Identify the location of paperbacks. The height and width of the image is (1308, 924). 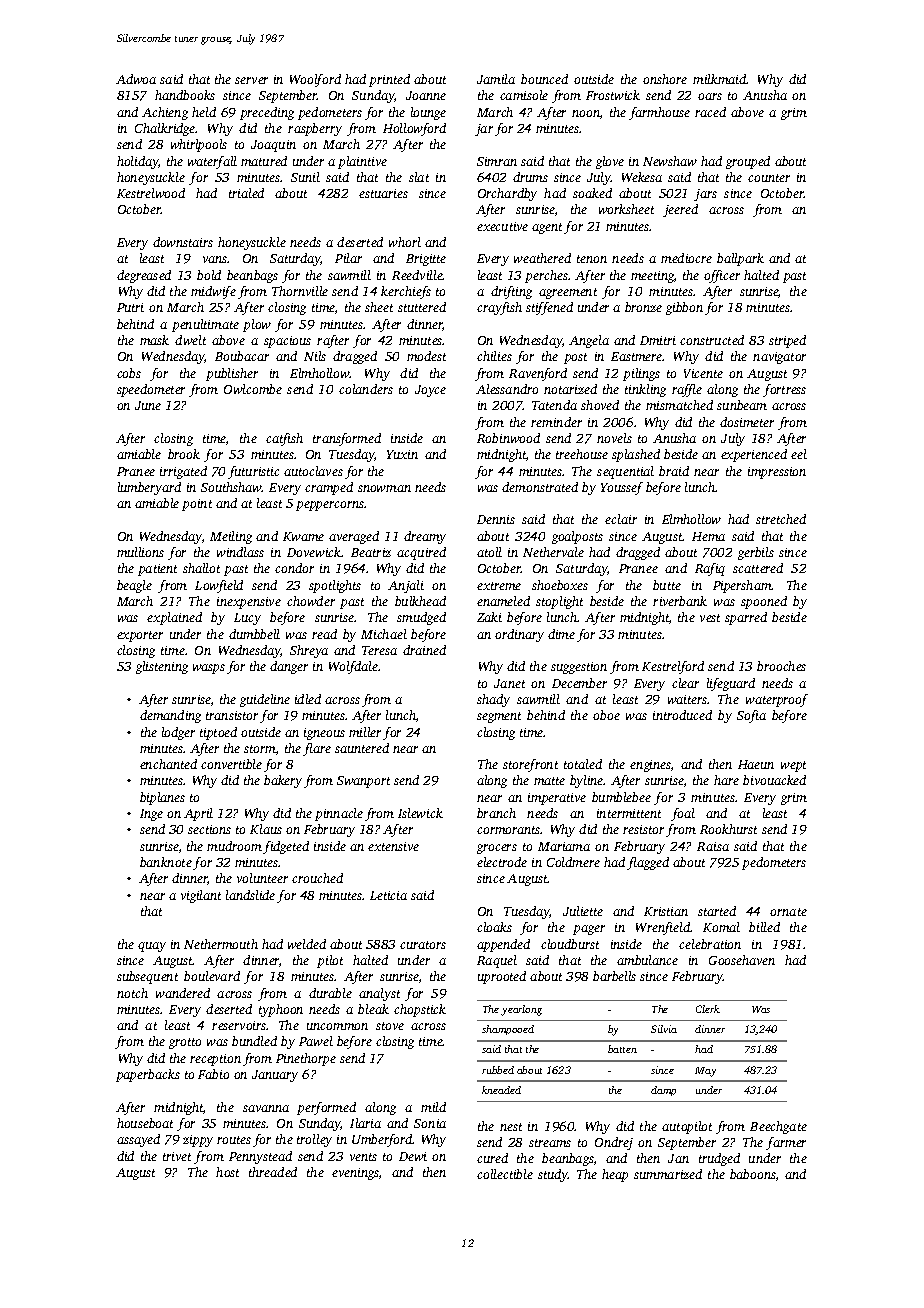
(148, 1075).
